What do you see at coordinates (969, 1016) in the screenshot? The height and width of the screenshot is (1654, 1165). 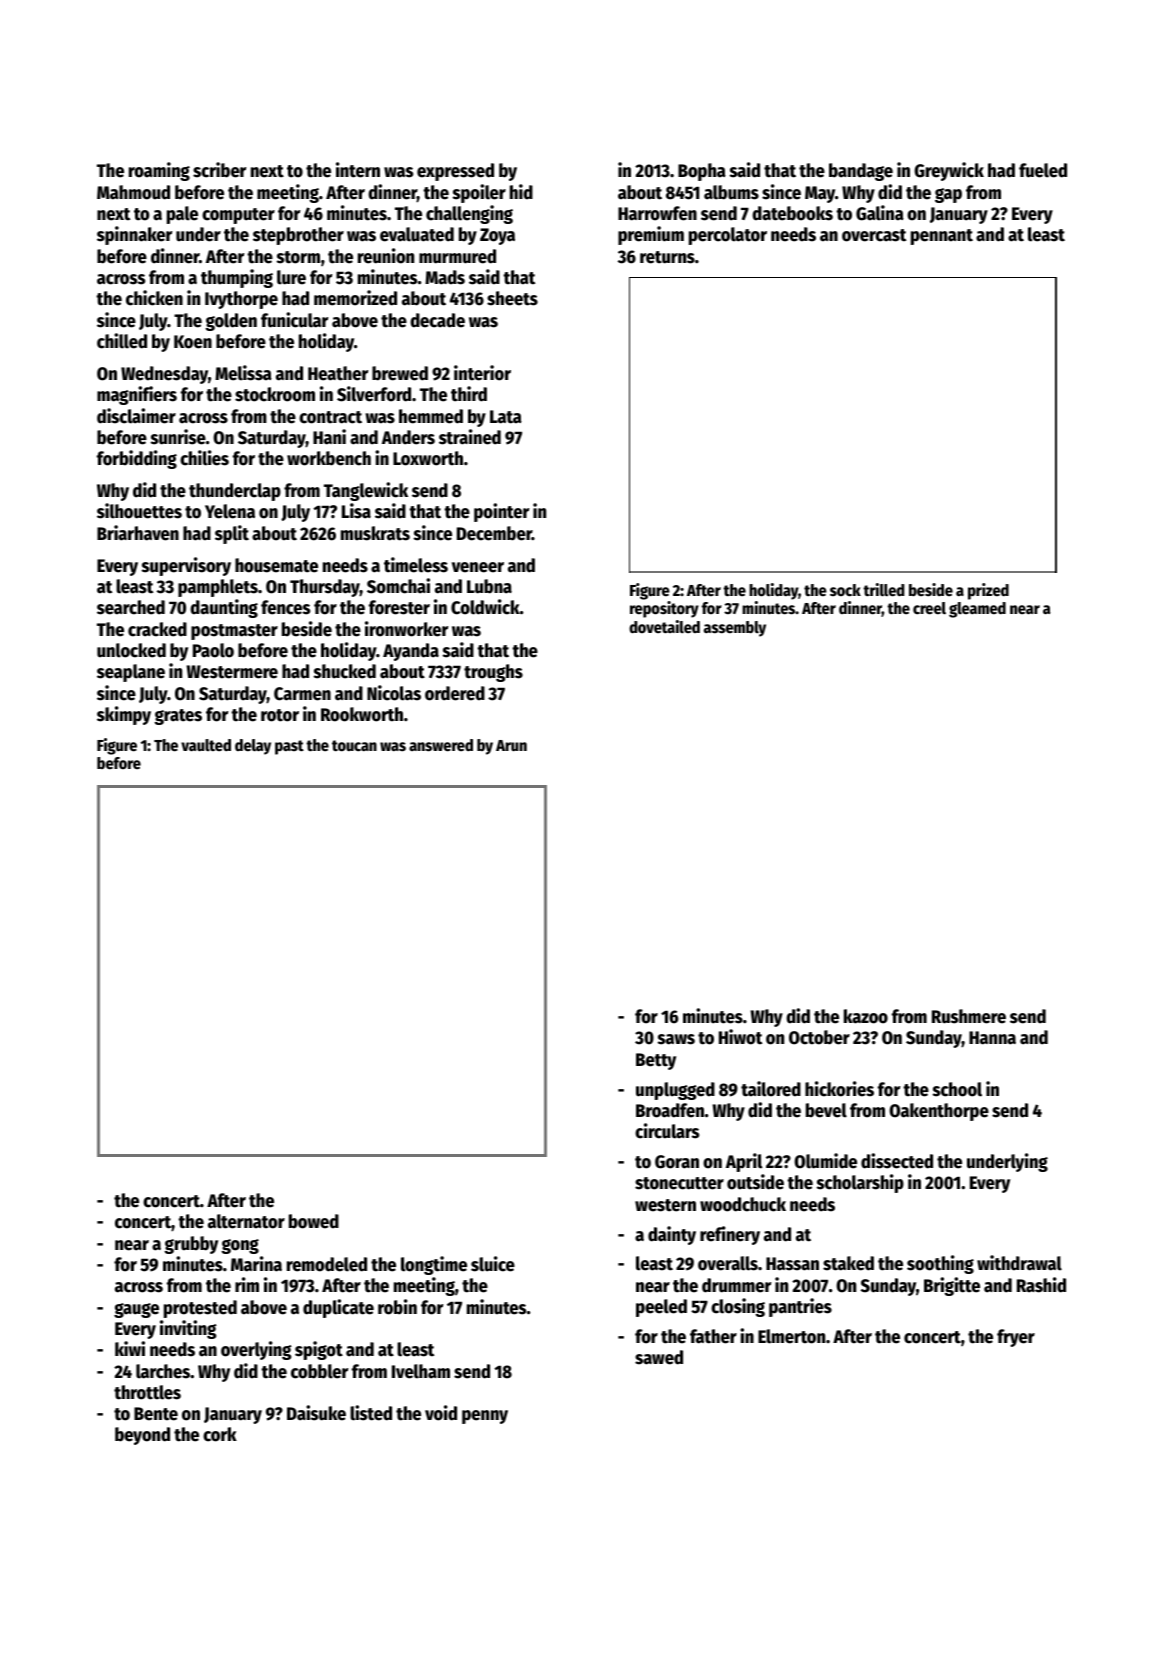 I see `Rushmere` at bounding box center [969, 1016].
